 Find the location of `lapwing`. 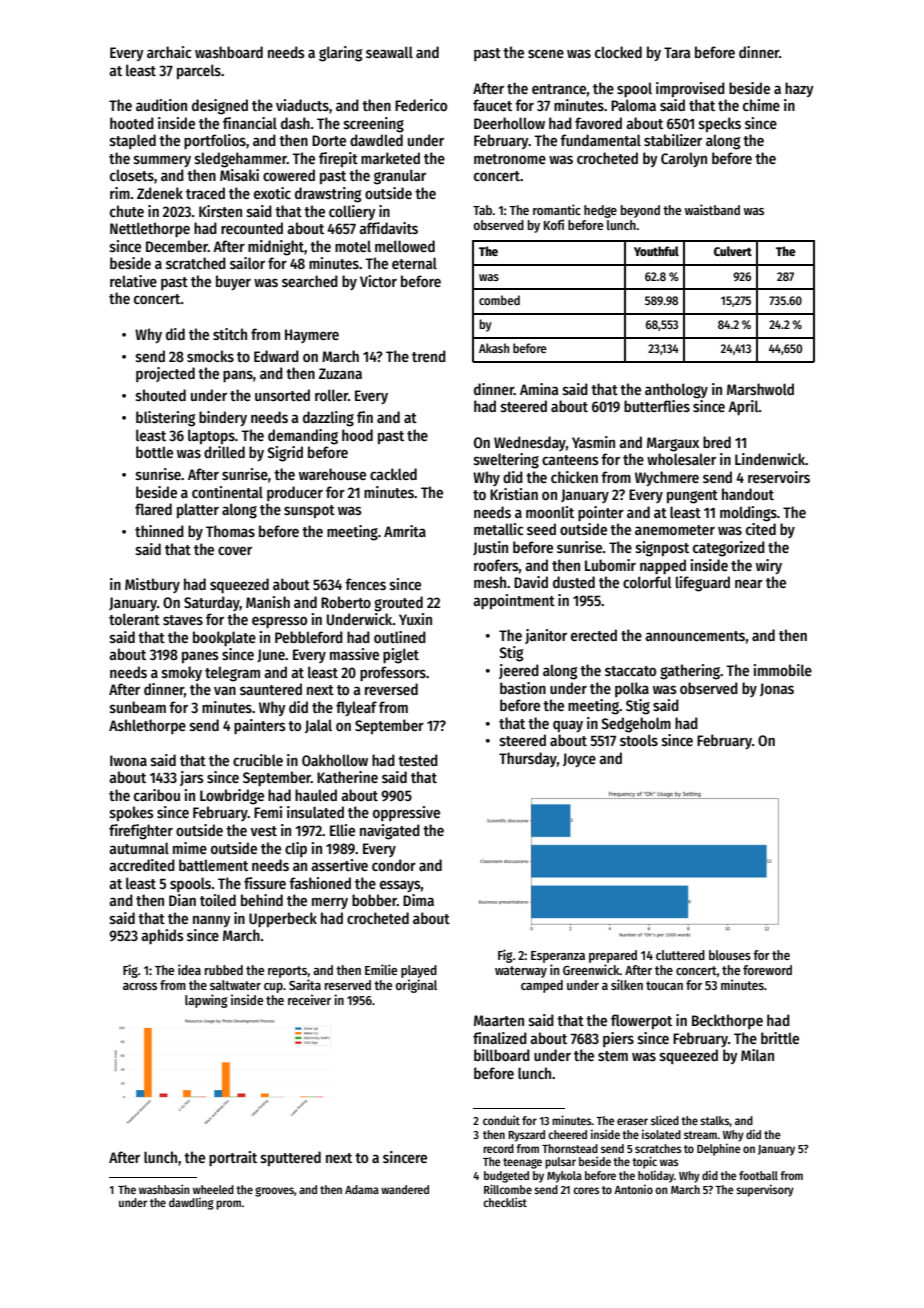

lapwing is located at coordinates (206, 1001).
